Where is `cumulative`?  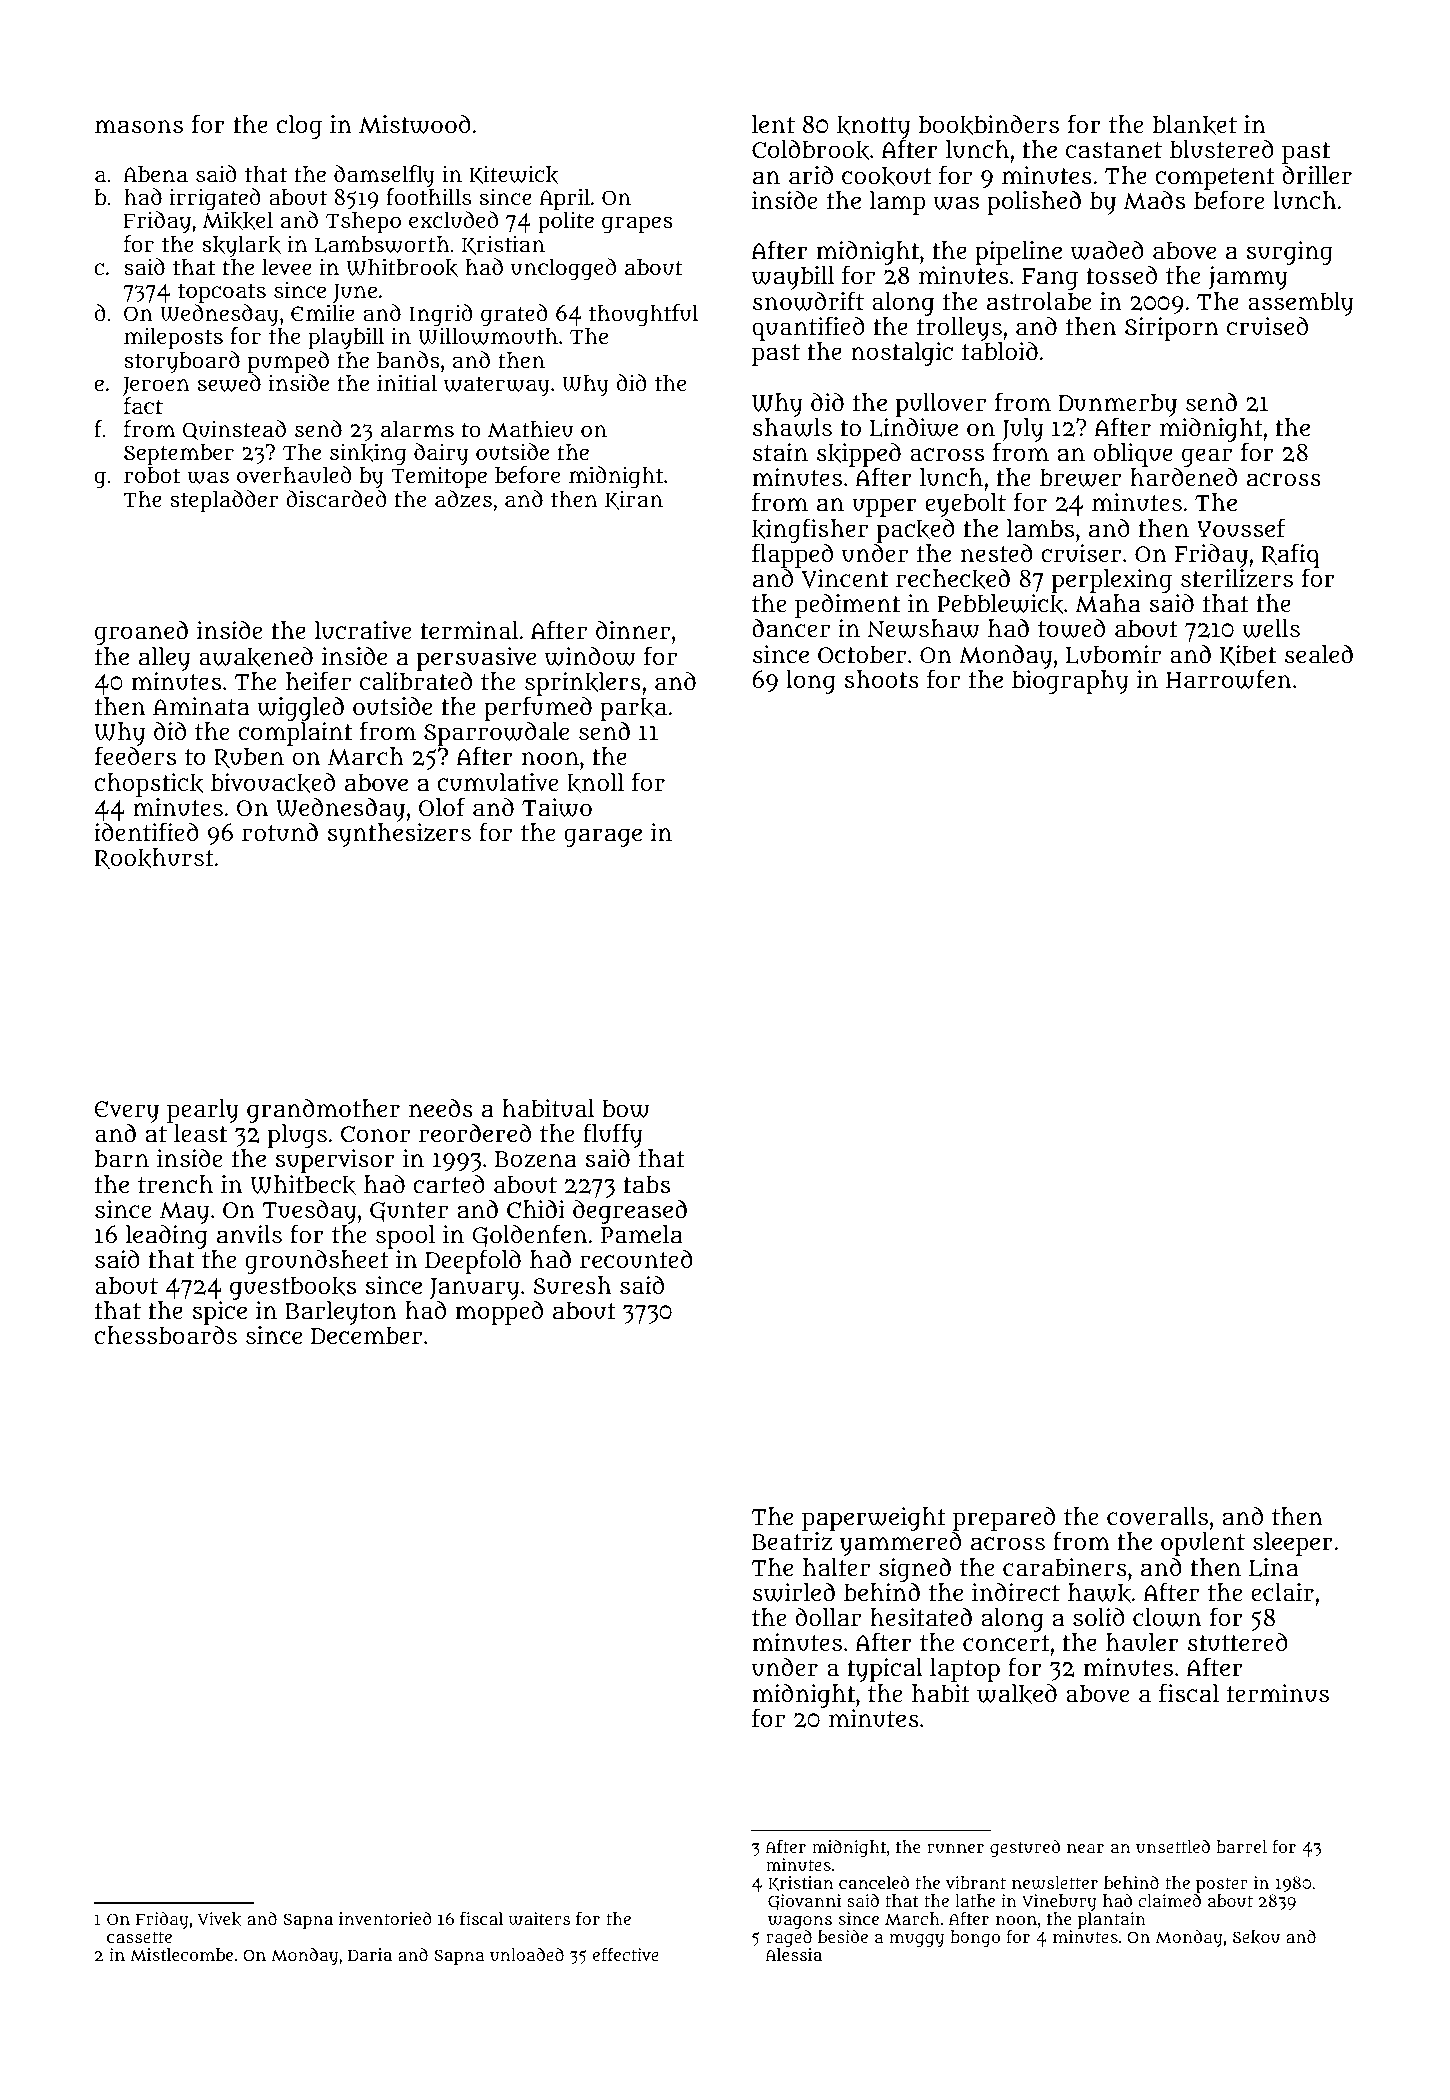
cumulative is located at coordinates (497, 782).
